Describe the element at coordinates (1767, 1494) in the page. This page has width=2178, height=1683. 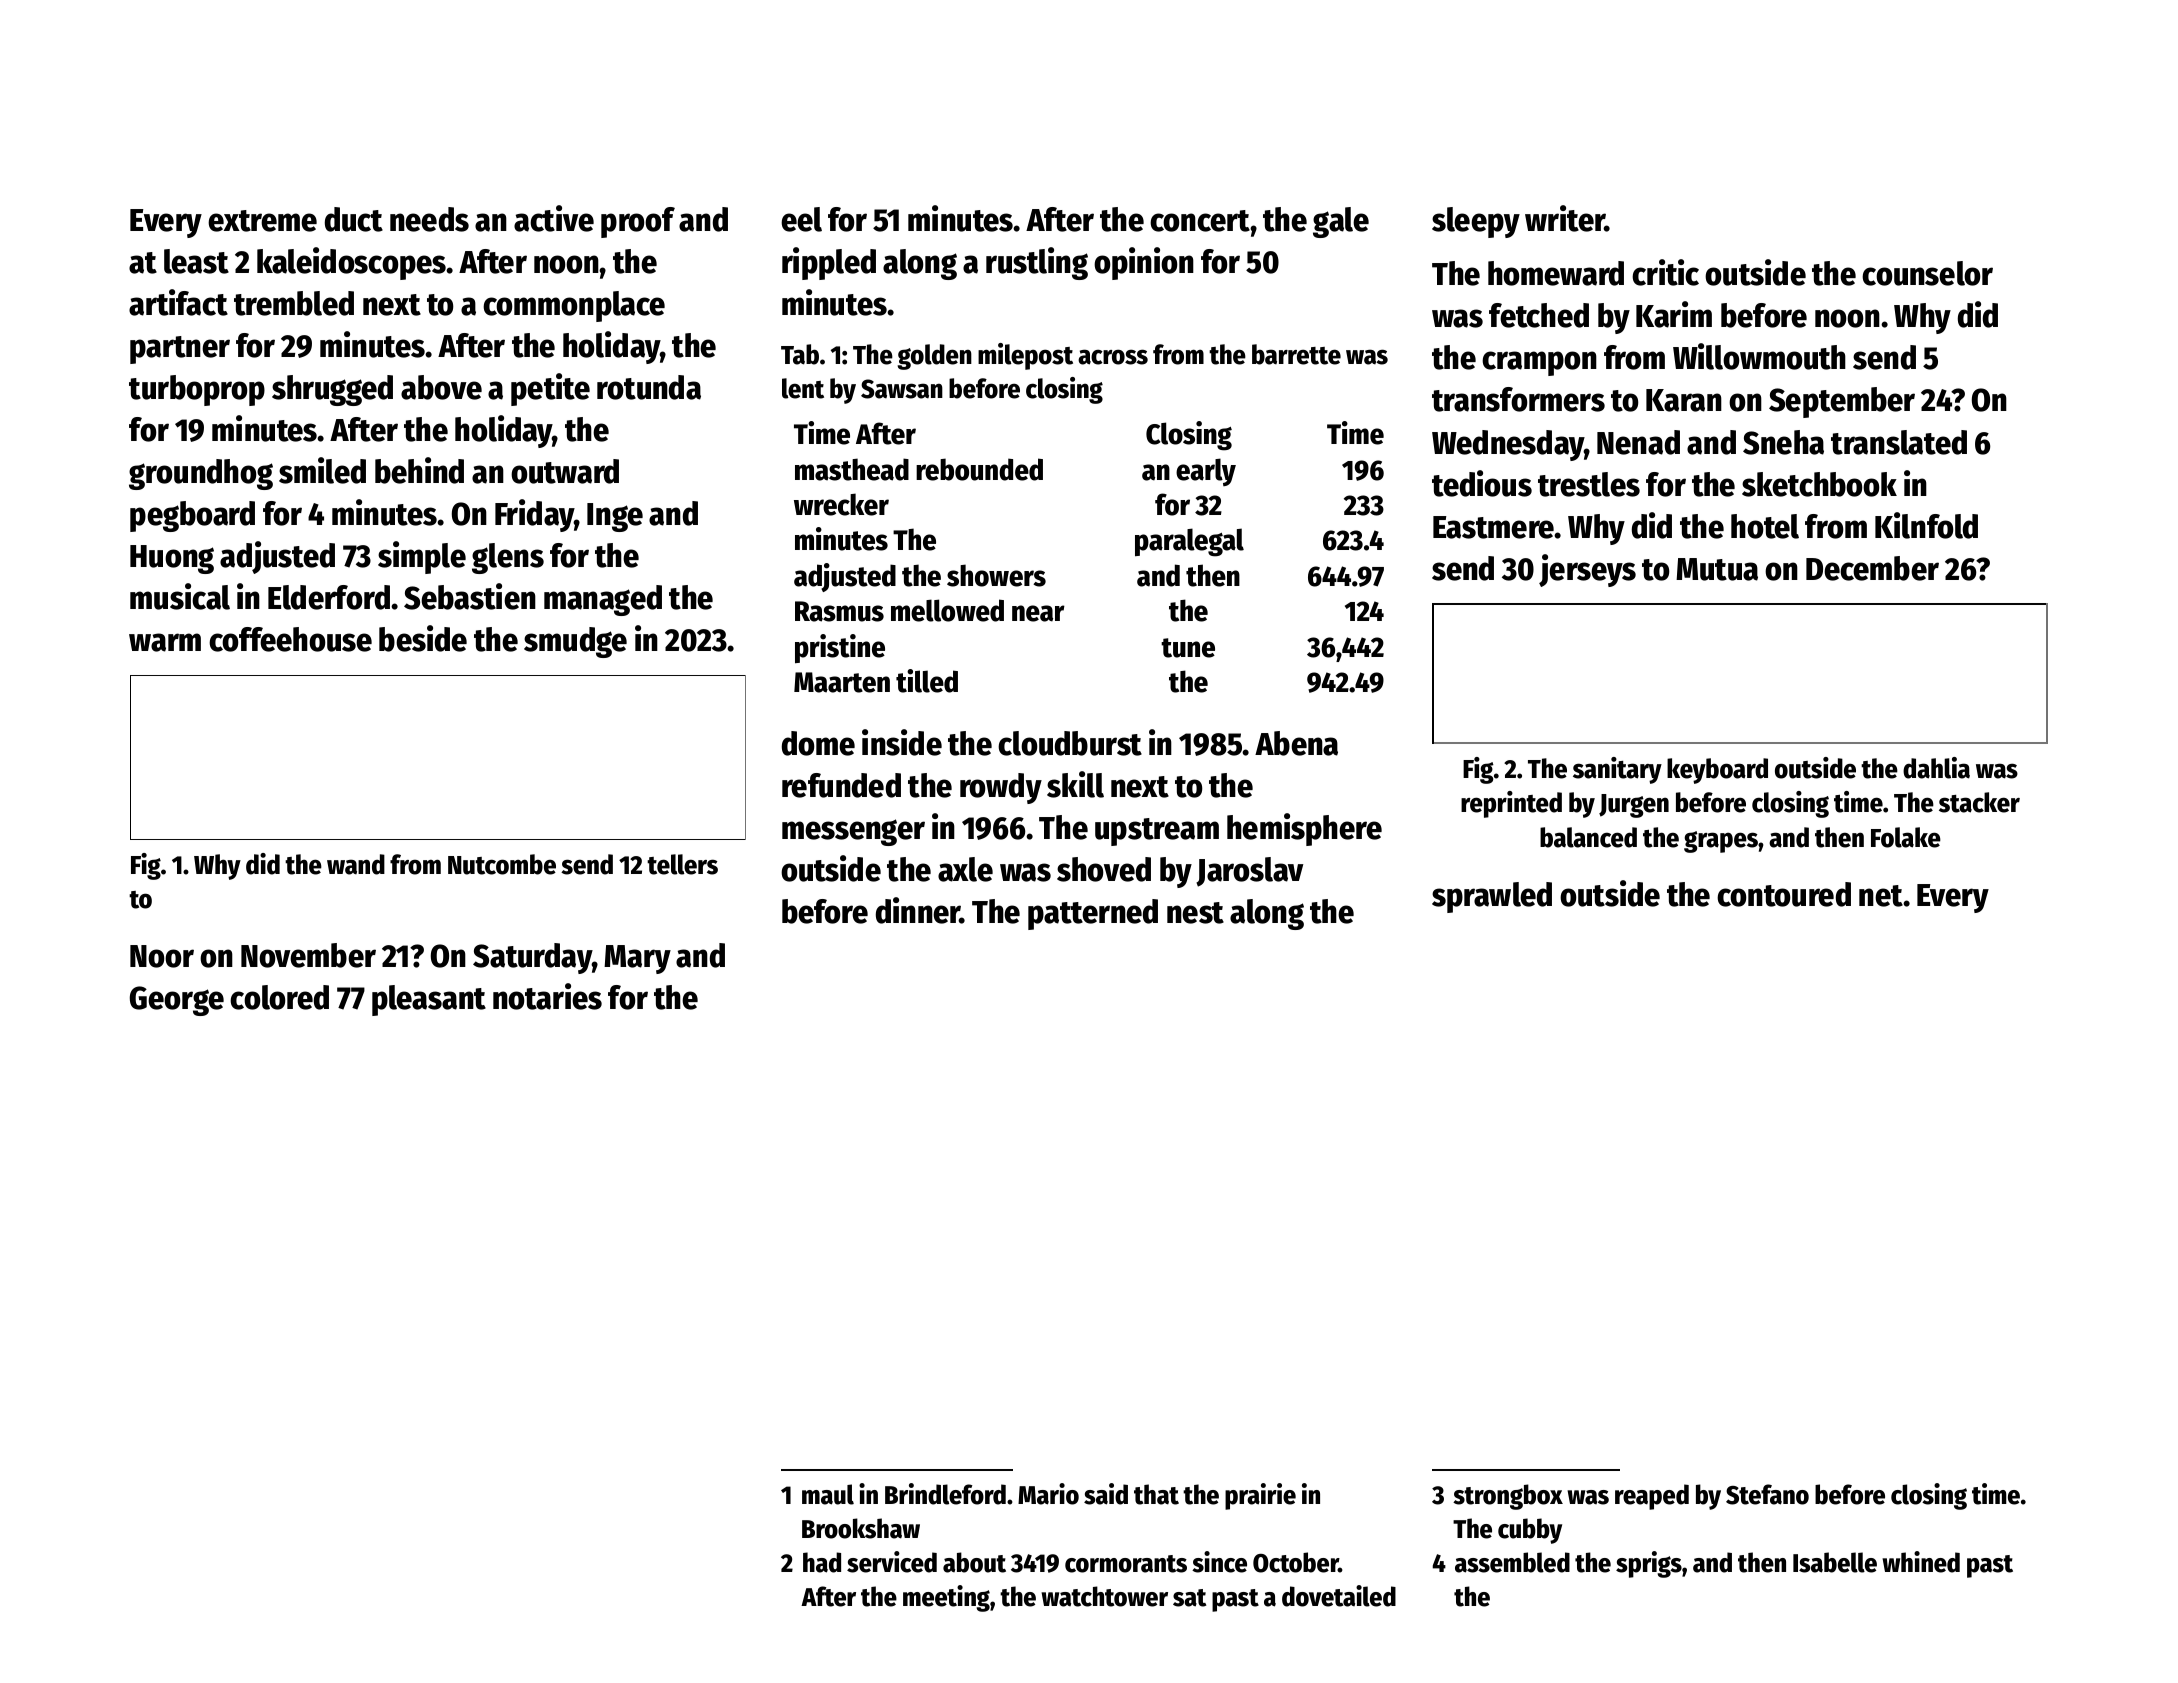
I see `Stefano` at that location.
